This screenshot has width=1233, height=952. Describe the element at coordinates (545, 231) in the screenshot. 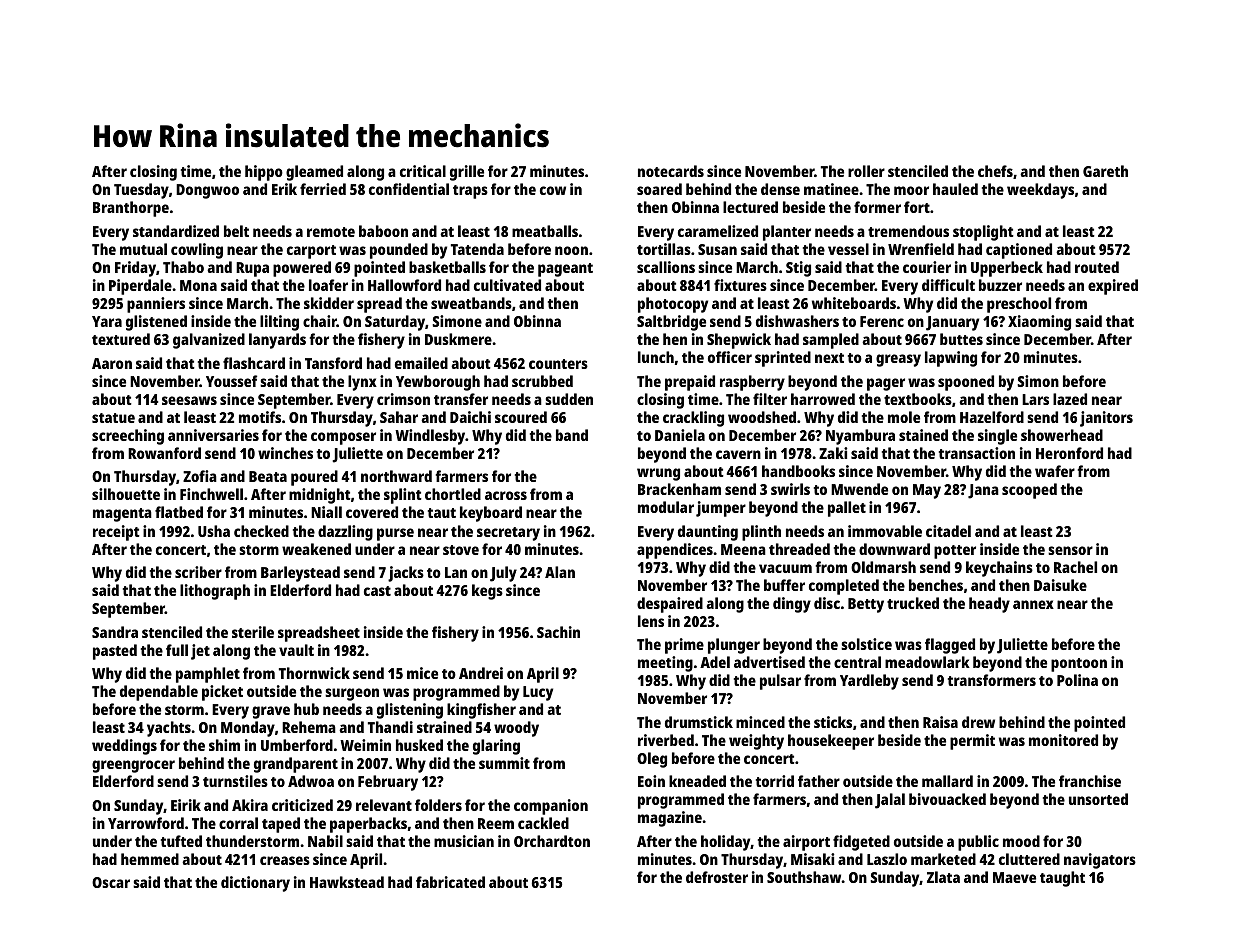

I see `meatballs` at that location.
